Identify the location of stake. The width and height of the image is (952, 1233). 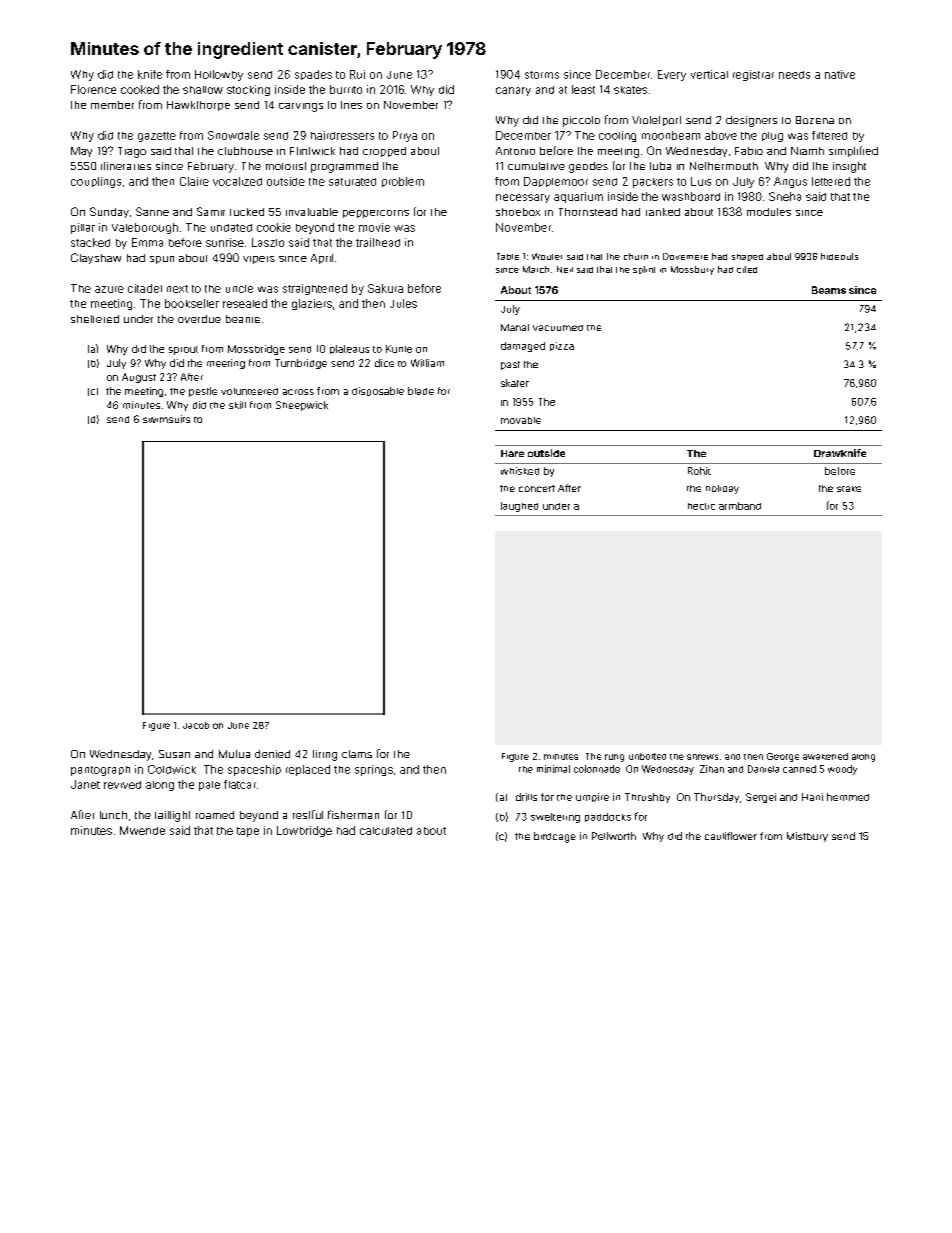
(849, 489).
